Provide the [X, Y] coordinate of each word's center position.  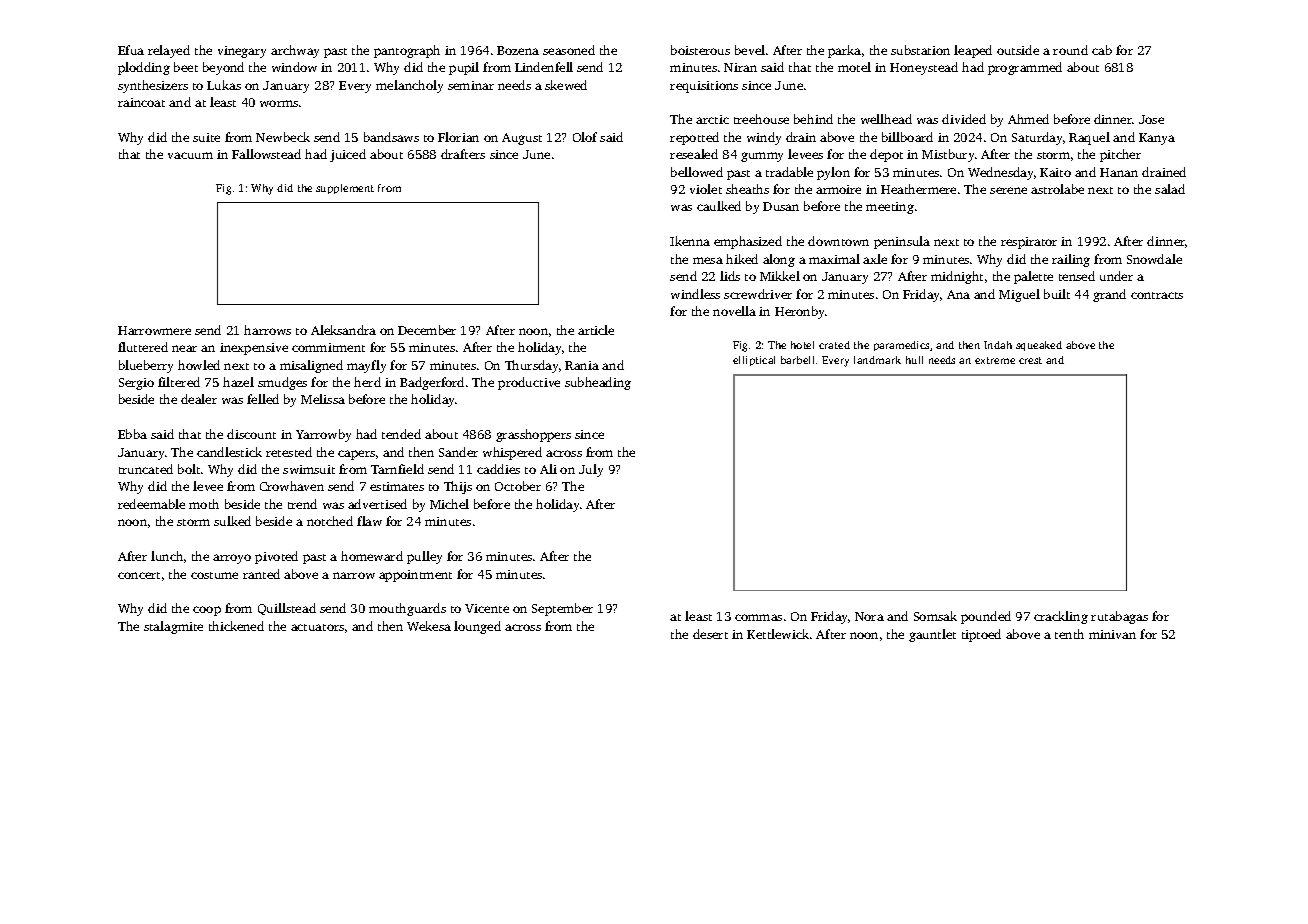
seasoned [569, 50]
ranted [261, 574]
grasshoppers [533, 435]
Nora [869, 616]
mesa [708, 260]
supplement [345, 189]
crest [1030, 360]
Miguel [1019, 295]
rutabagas [1119, 617]
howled [199, 365]
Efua [131, 50]
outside [1018, 50]
